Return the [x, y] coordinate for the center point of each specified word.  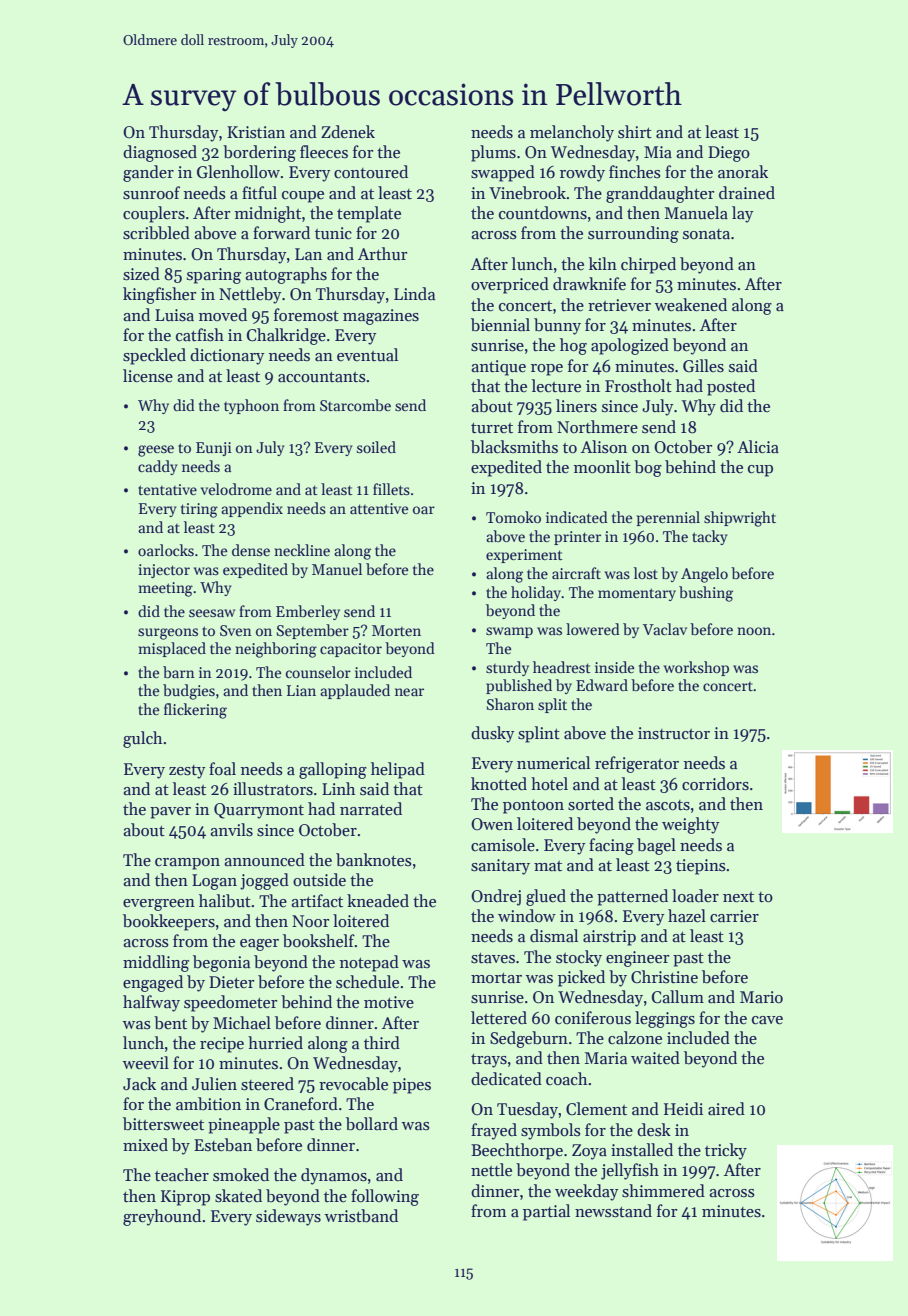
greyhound [162, 1217]
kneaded [378, 901]
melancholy [572, 133]
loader [695, 896]
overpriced [510, 285]
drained [747, 193]
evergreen [159, 905]
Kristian [256, 132]
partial [546, 1212]
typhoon [251, 406]
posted [731, 387]
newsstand [613, 1211]
